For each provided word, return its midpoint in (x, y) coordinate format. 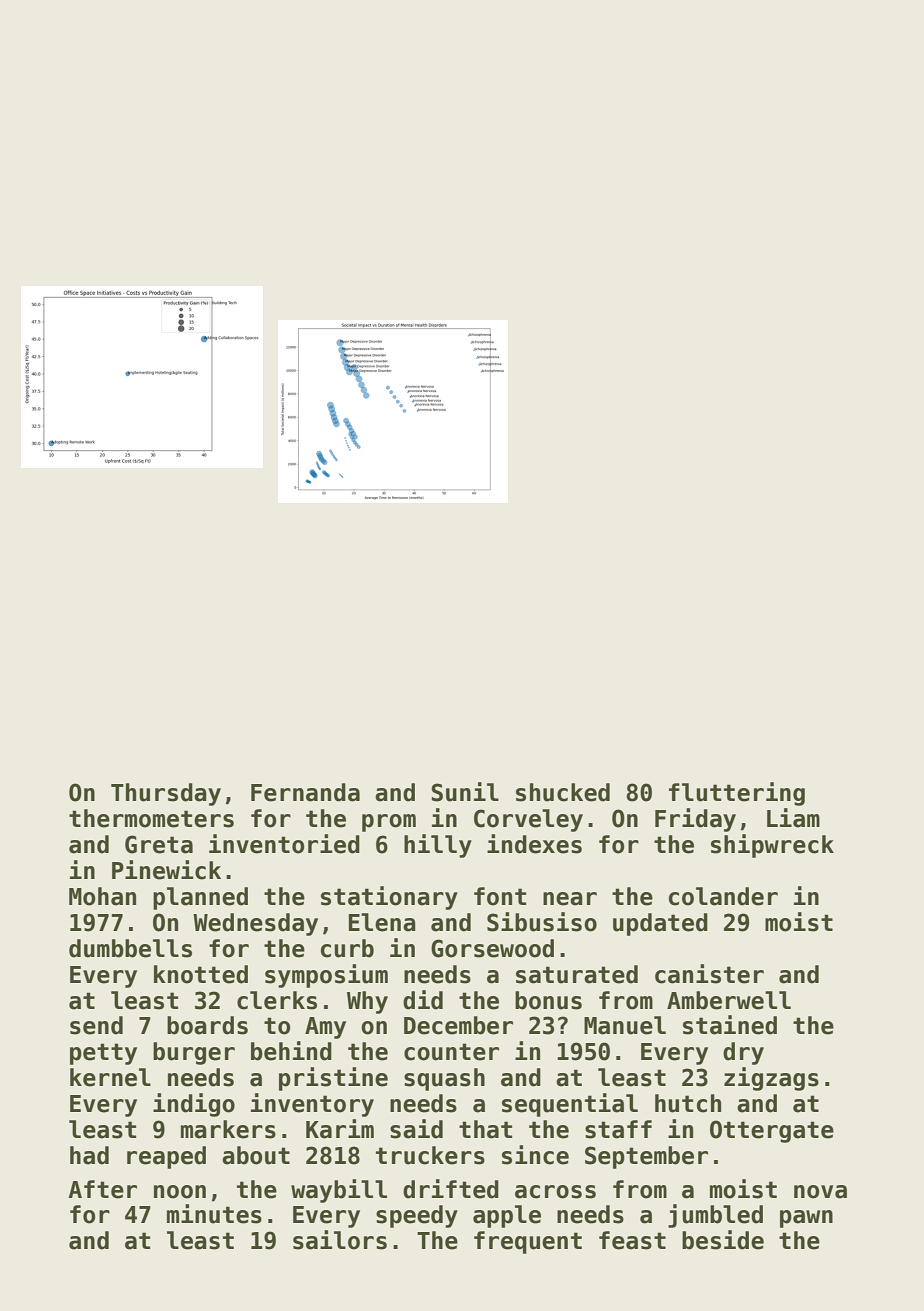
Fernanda (305, 792)
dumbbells (130, 948)
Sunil (465, 792)
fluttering (737, 794)
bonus (548, 1000)
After (102, 1189)
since (535, 1155)
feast (632, 1240)
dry (743, 1053)
